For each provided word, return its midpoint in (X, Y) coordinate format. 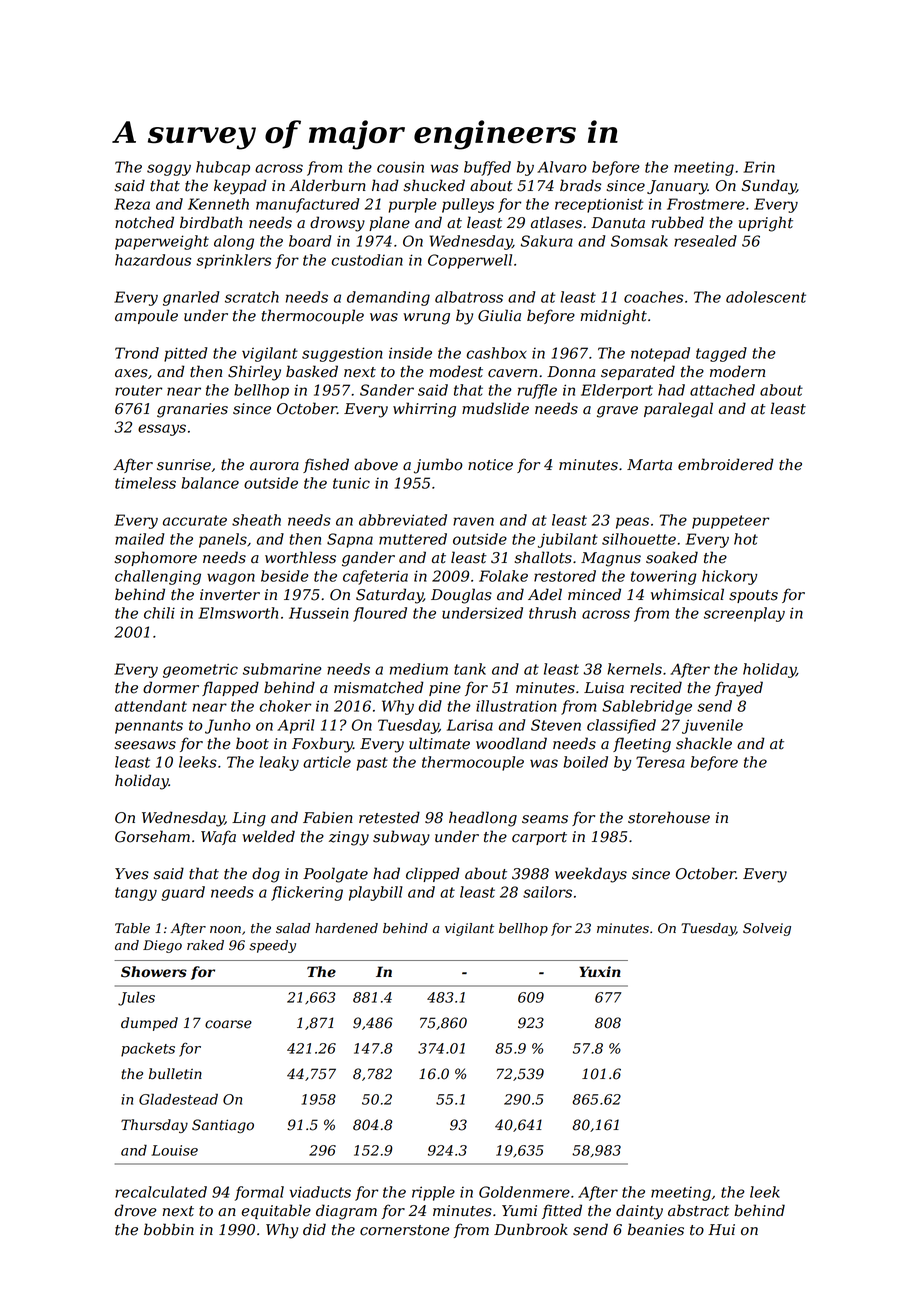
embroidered (726, 464)
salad (293, 928)
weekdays (591, 875)
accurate (195, 520)
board (310, 241)
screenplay (744, 614)
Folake (503, 576)
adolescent (766, 297)
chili (159, 613)
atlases (556, 222)
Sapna (350, 540)
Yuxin (600, 971)
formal (259, 1193)
